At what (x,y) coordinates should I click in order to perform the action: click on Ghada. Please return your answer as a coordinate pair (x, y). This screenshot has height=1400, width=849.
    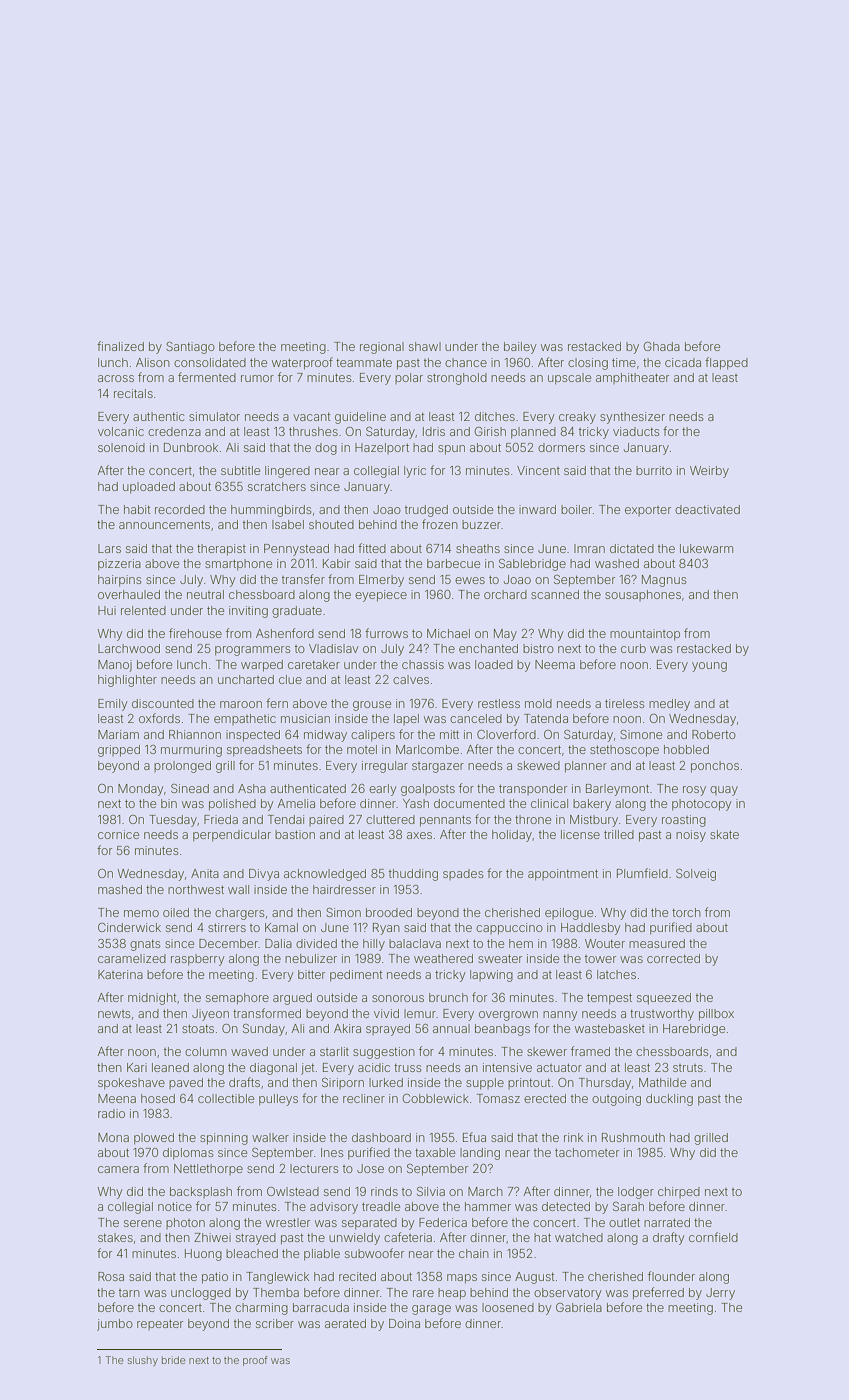
    Looking at the image, I should click on (662, 346).
